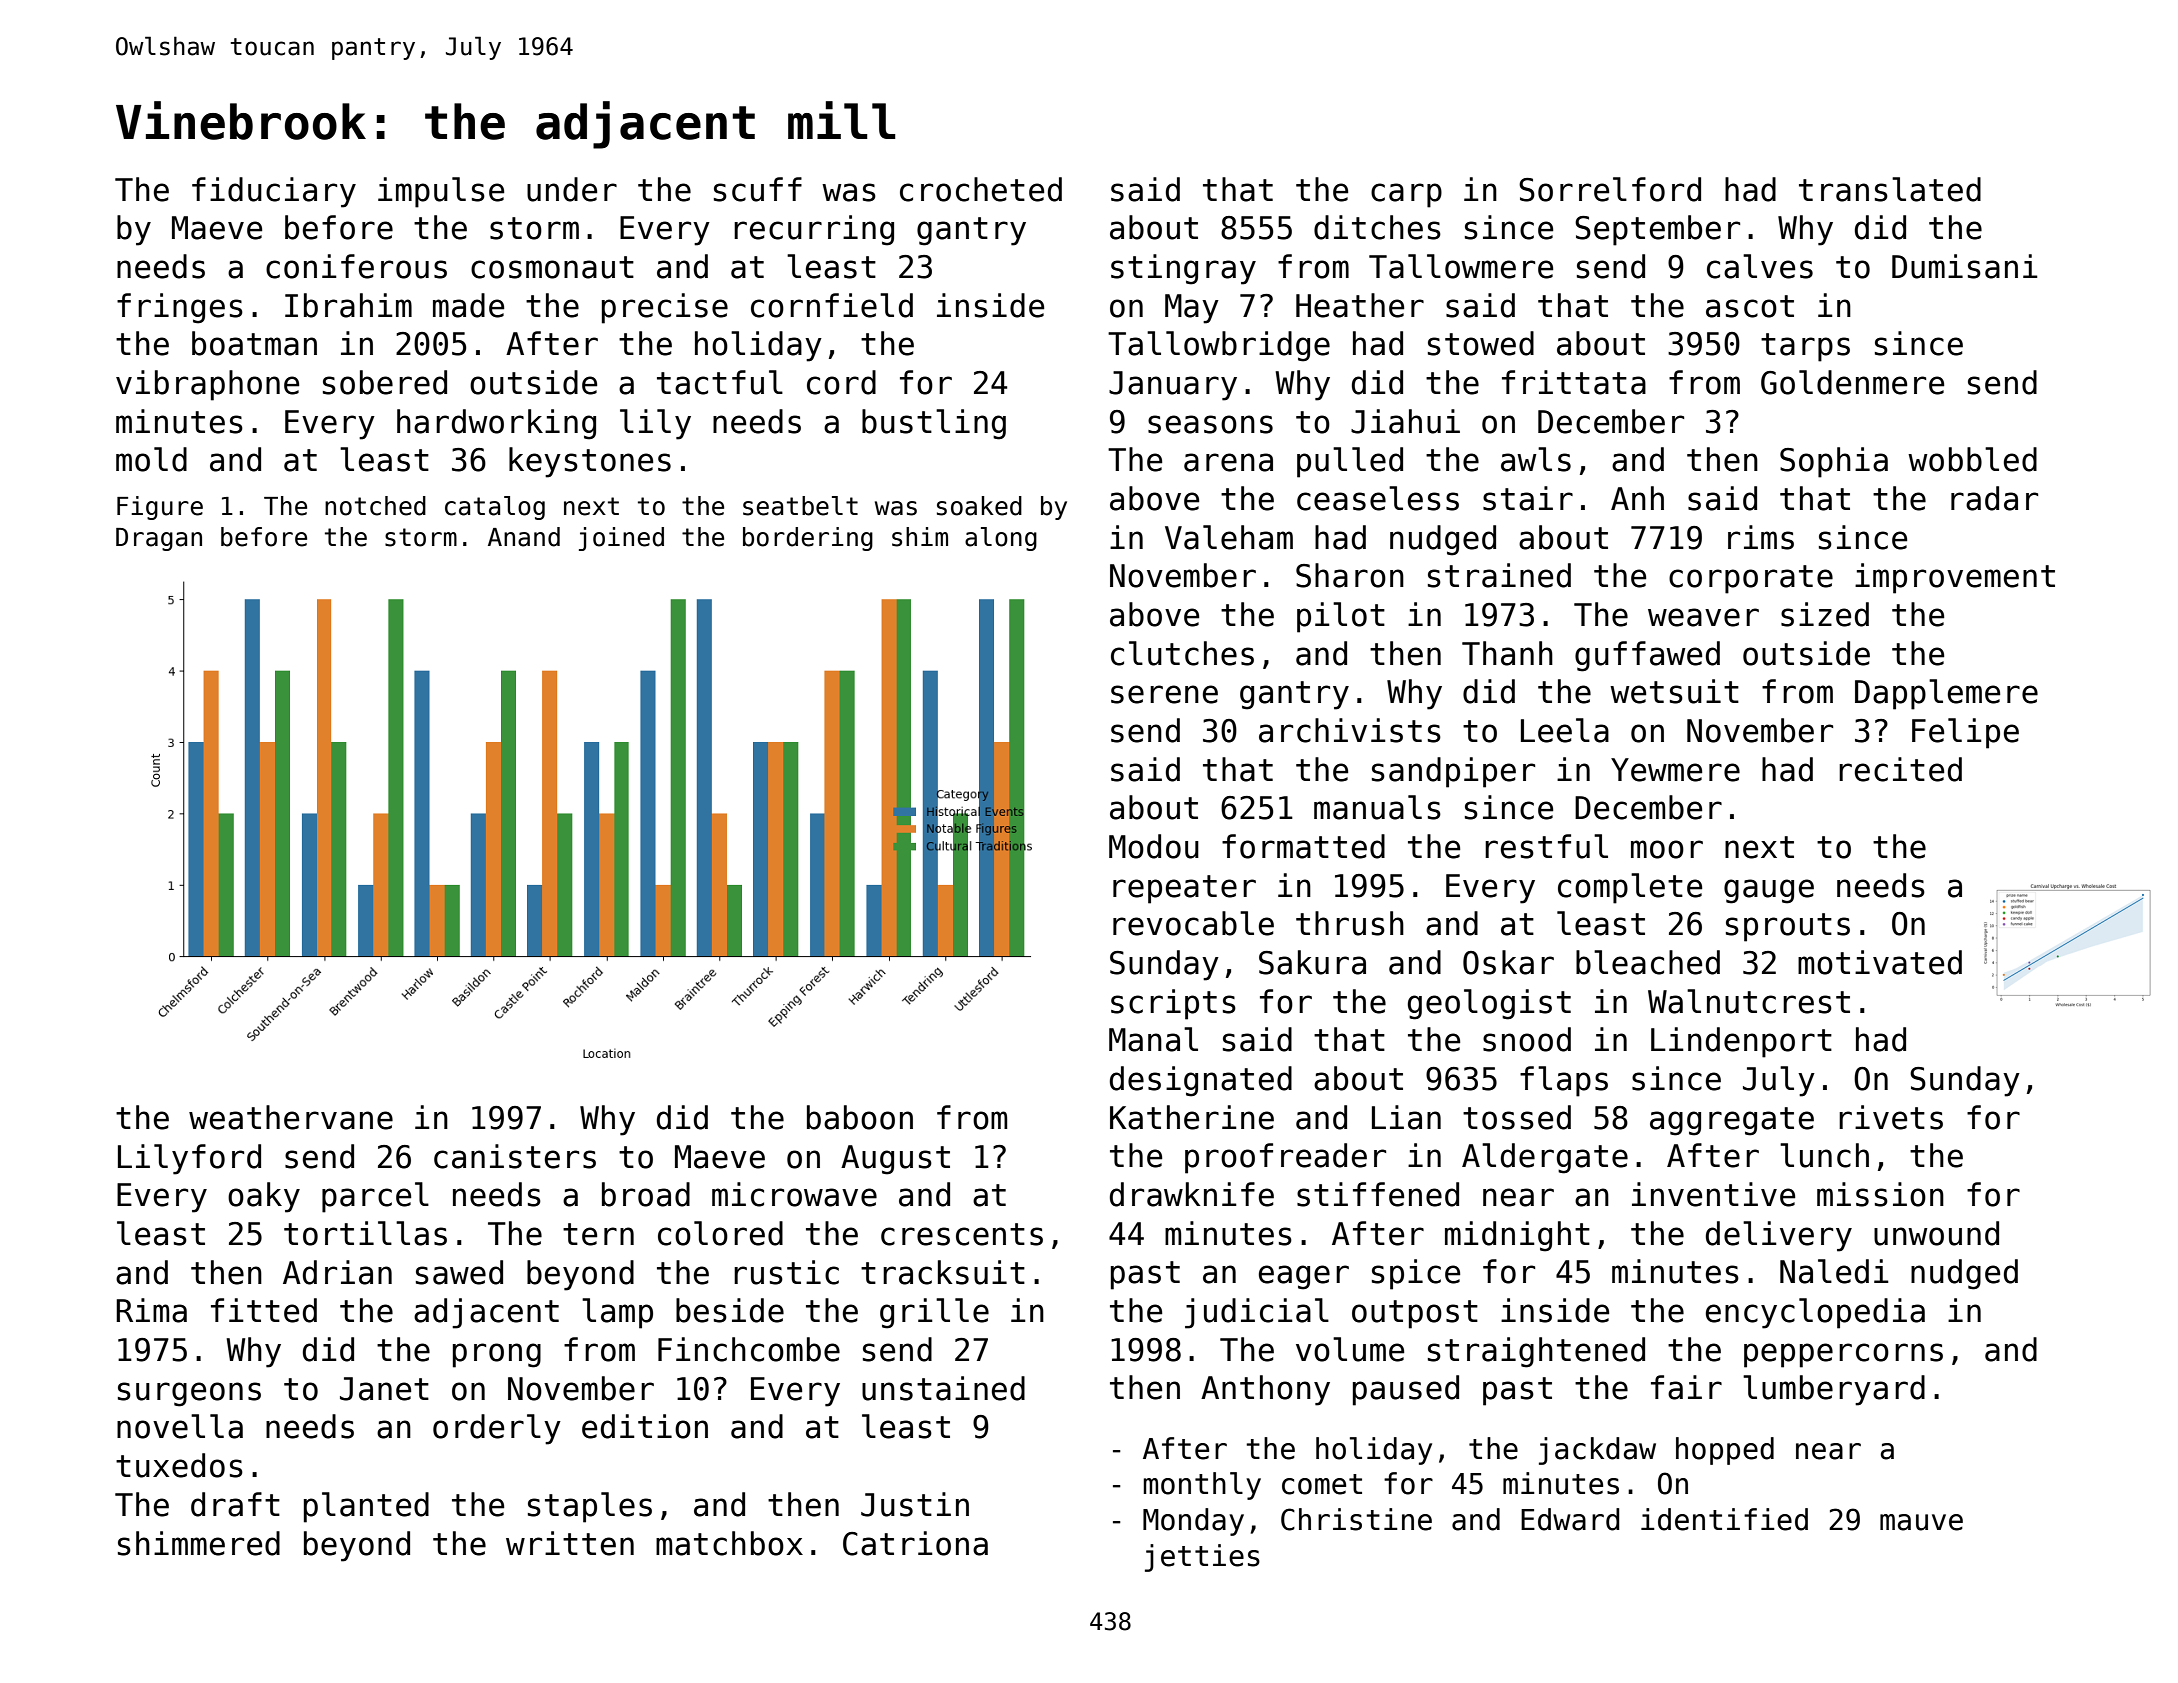  What do you see at coordinates (1900, 769) in the document?
I see `recited` at bounding box center [1900, 769].
